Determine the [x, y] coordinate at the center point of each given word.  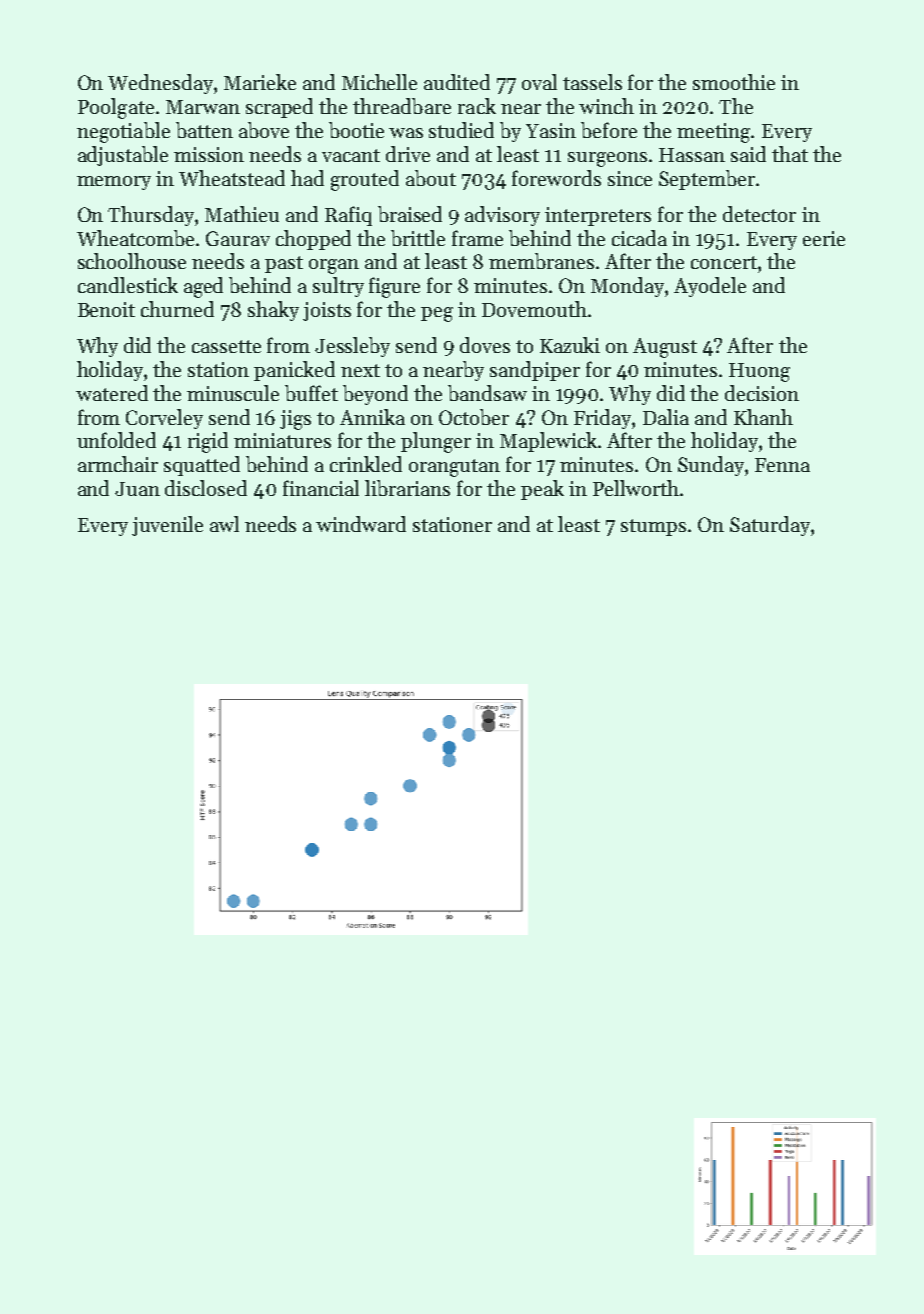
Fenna [782, 465]
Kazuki [570, 345]
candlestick [128, 285]
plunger [436, 442]
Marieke [260, 82]
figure [394, 287]
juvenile [167, 526]
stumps [653, 527]
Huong [759, 372]
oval [539, 82]
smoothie [734, 82]
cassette [226, 346]
